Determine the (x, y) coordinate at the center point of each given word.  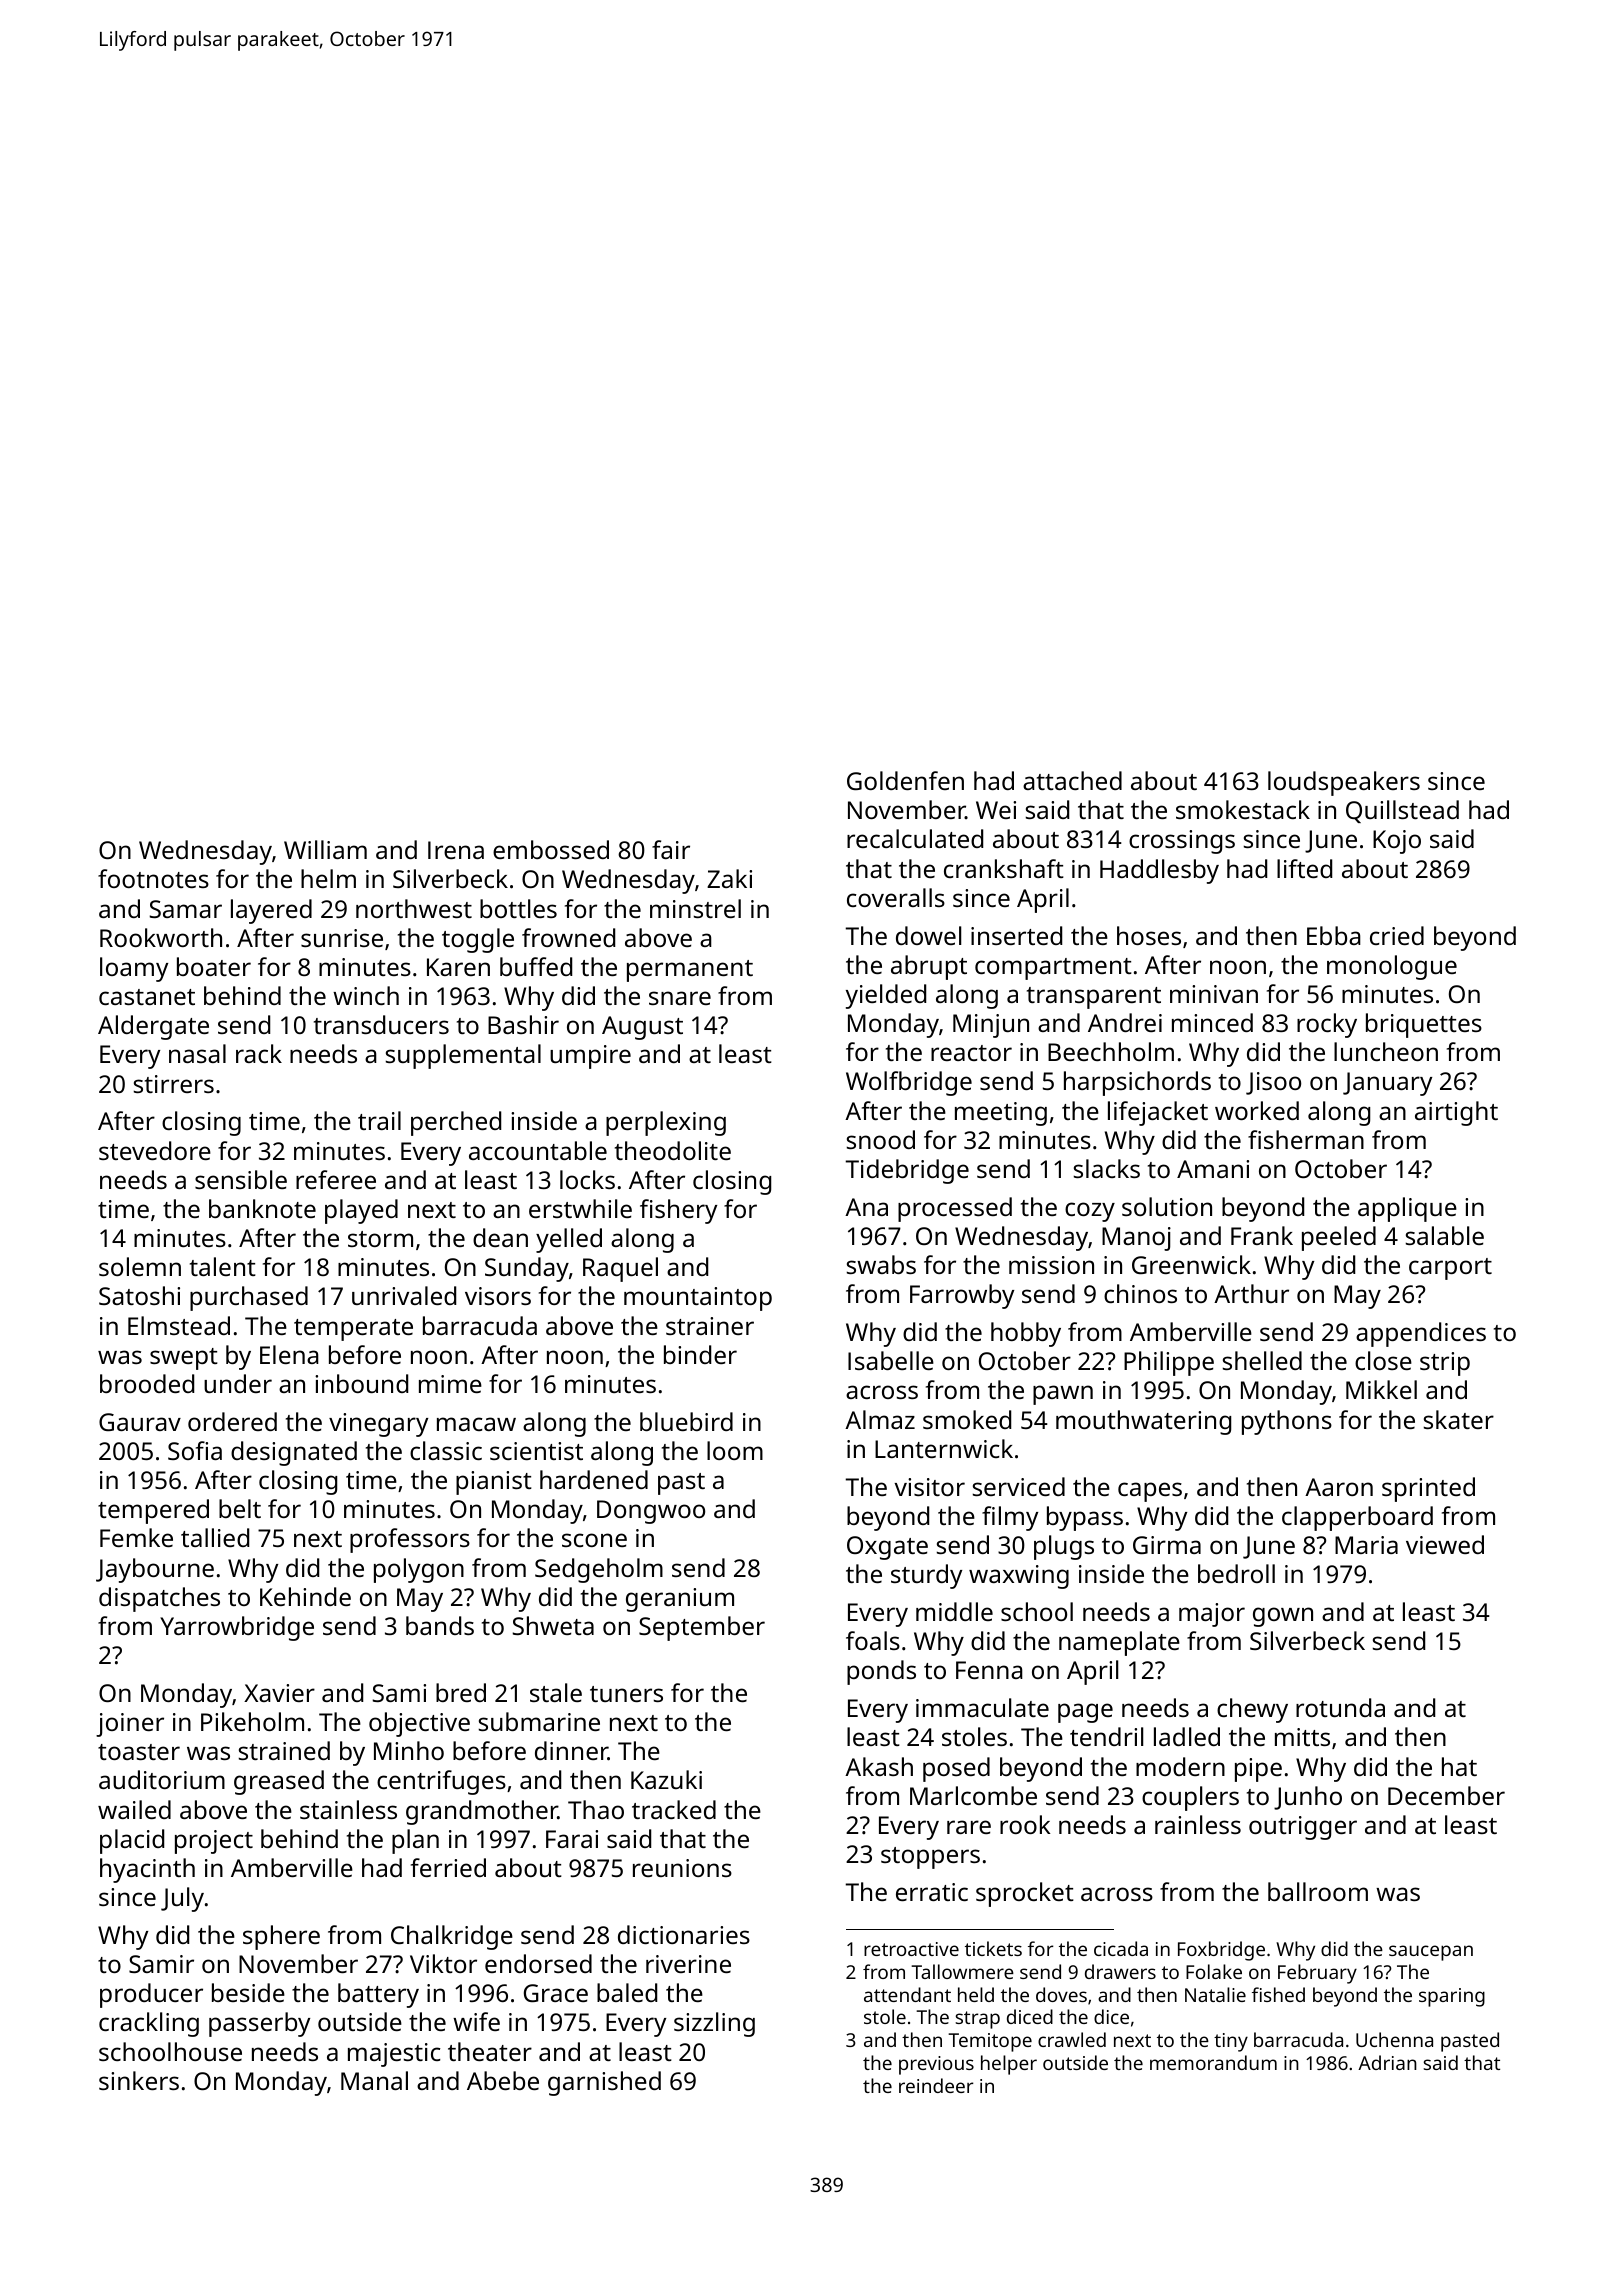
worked (1257, 1110)
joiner (130, 1725)
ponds (881, 1672)
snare (680, 998)
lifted (1304, 868)
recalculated (915, 838)
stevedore (155, 1150)
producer (151, 1995)
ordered (232, 1421)
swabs (881, 1264)
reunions (682, 1868)
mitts (1302, 1737)
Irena (456, 850)
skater (1459, 1419)
